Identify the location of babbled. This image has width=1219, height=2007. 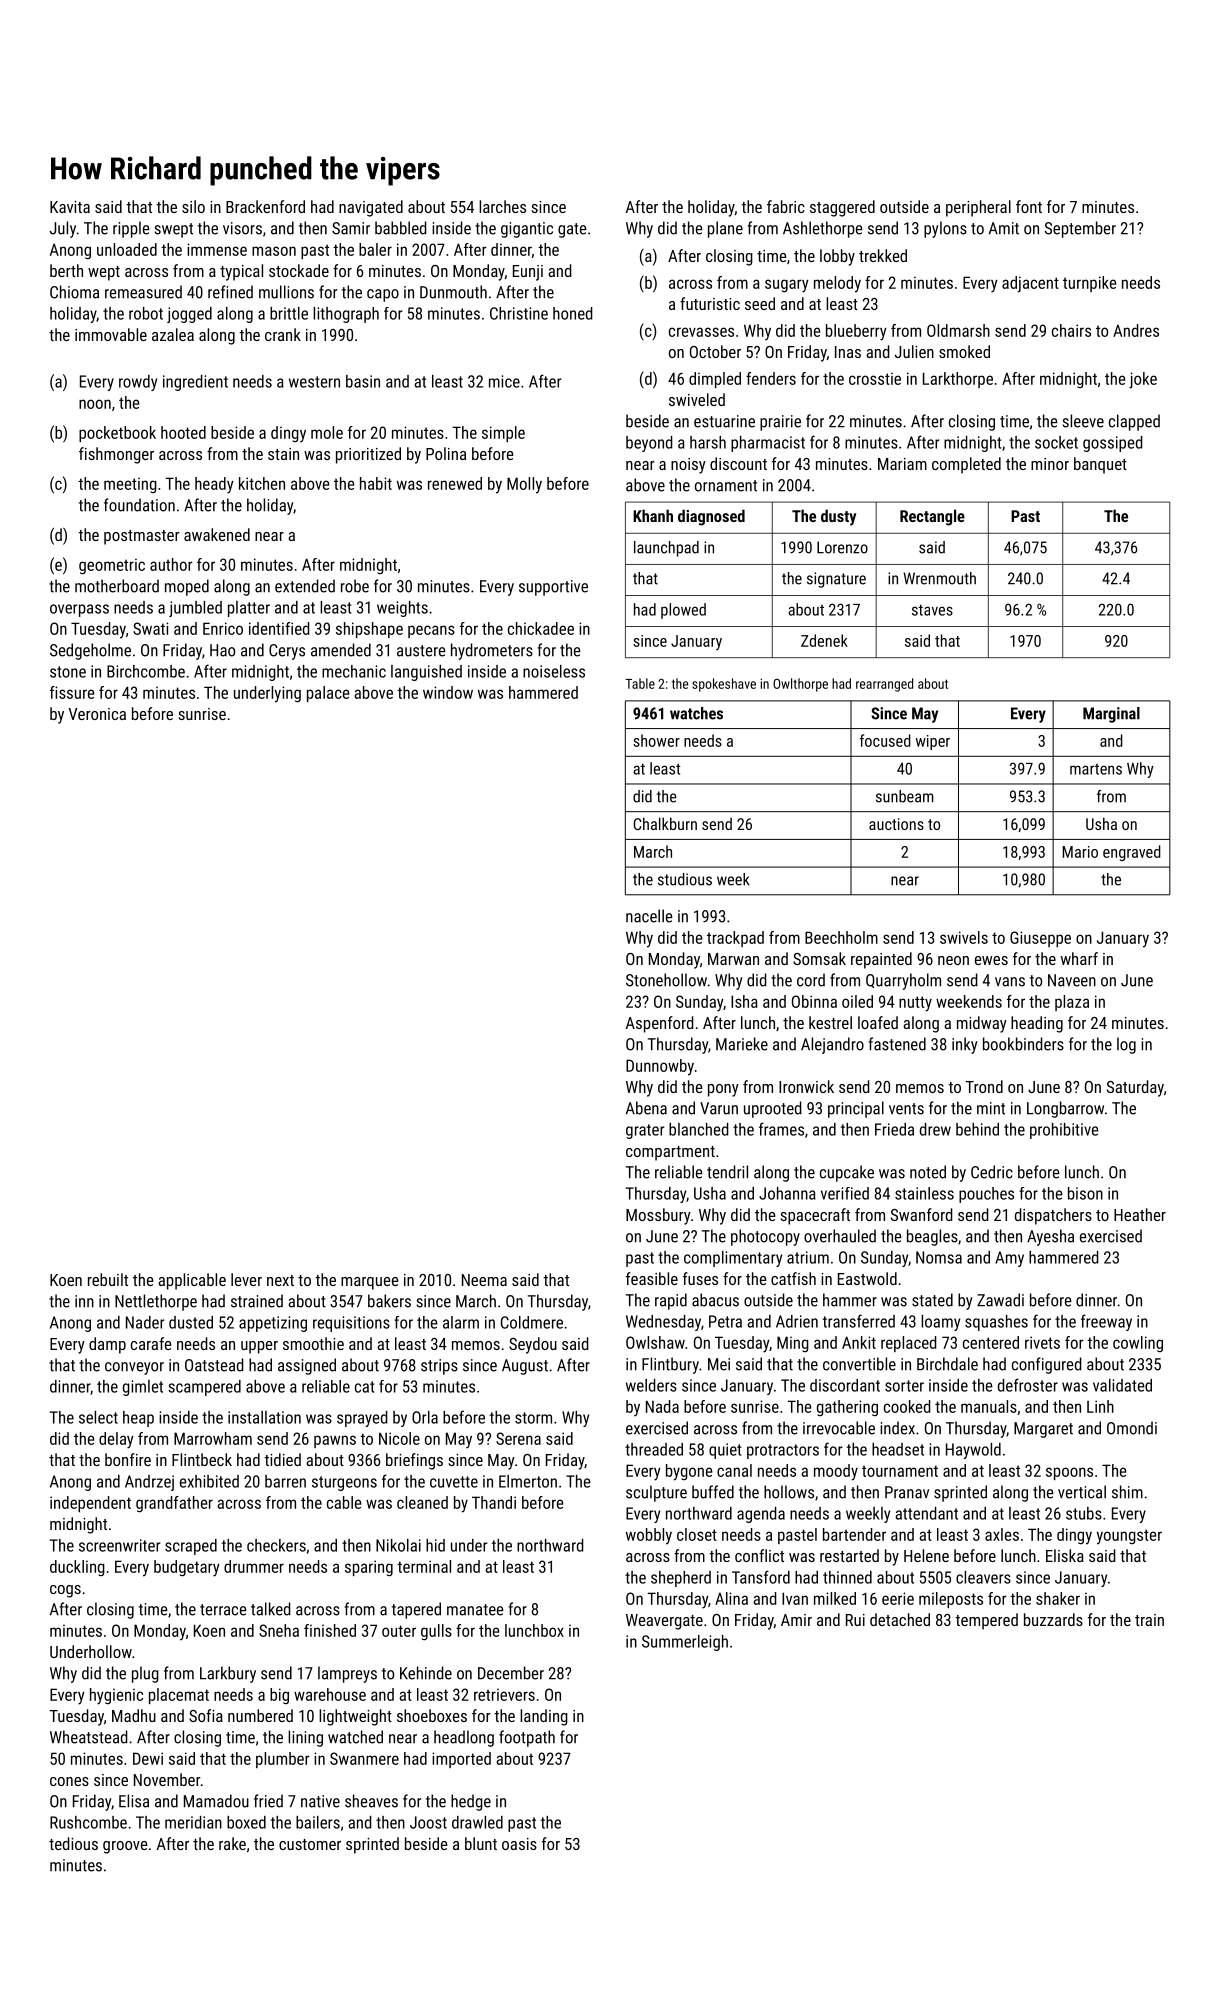
(401, 228).
